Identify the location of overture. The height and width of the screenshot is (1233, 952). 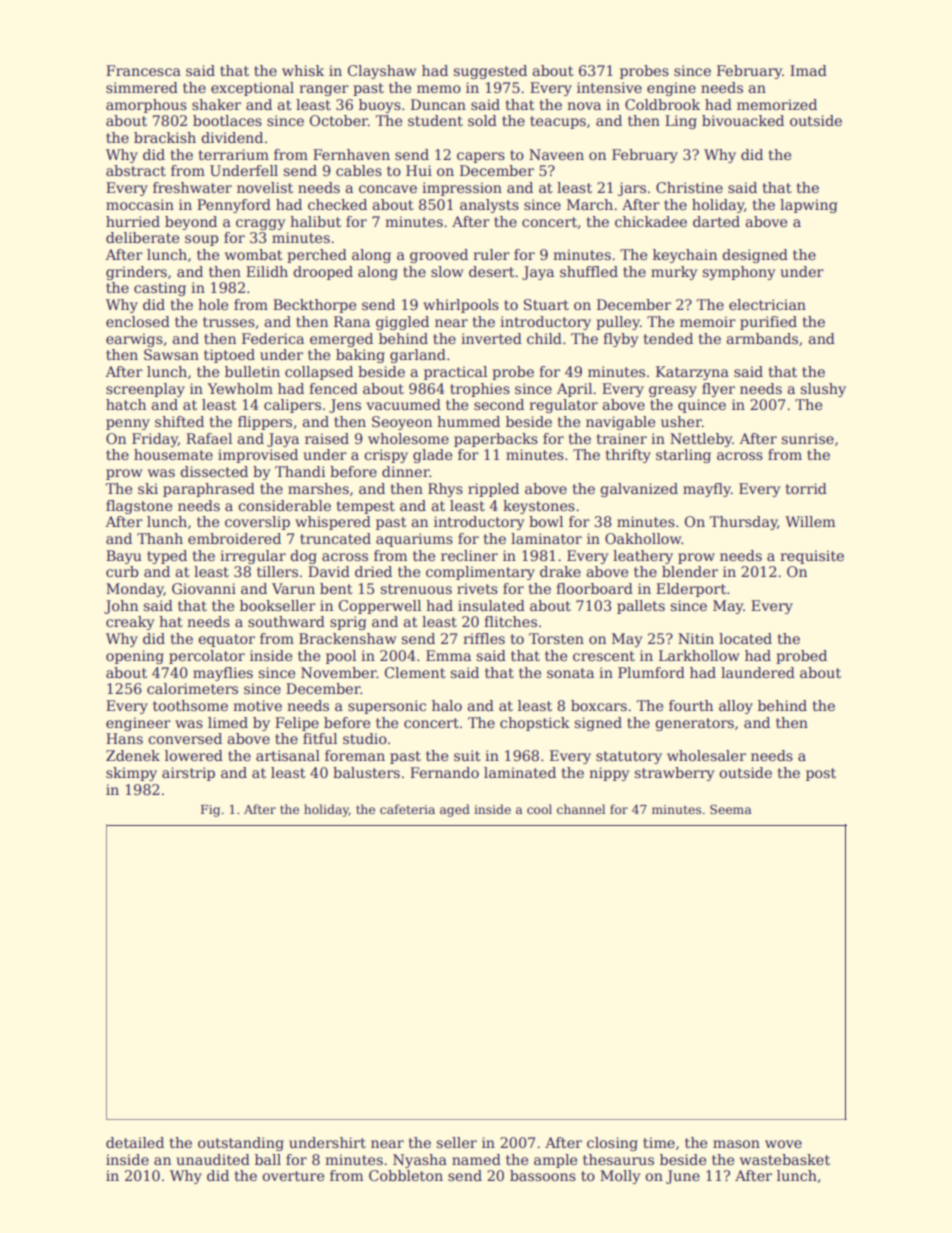
(293, 1176).
